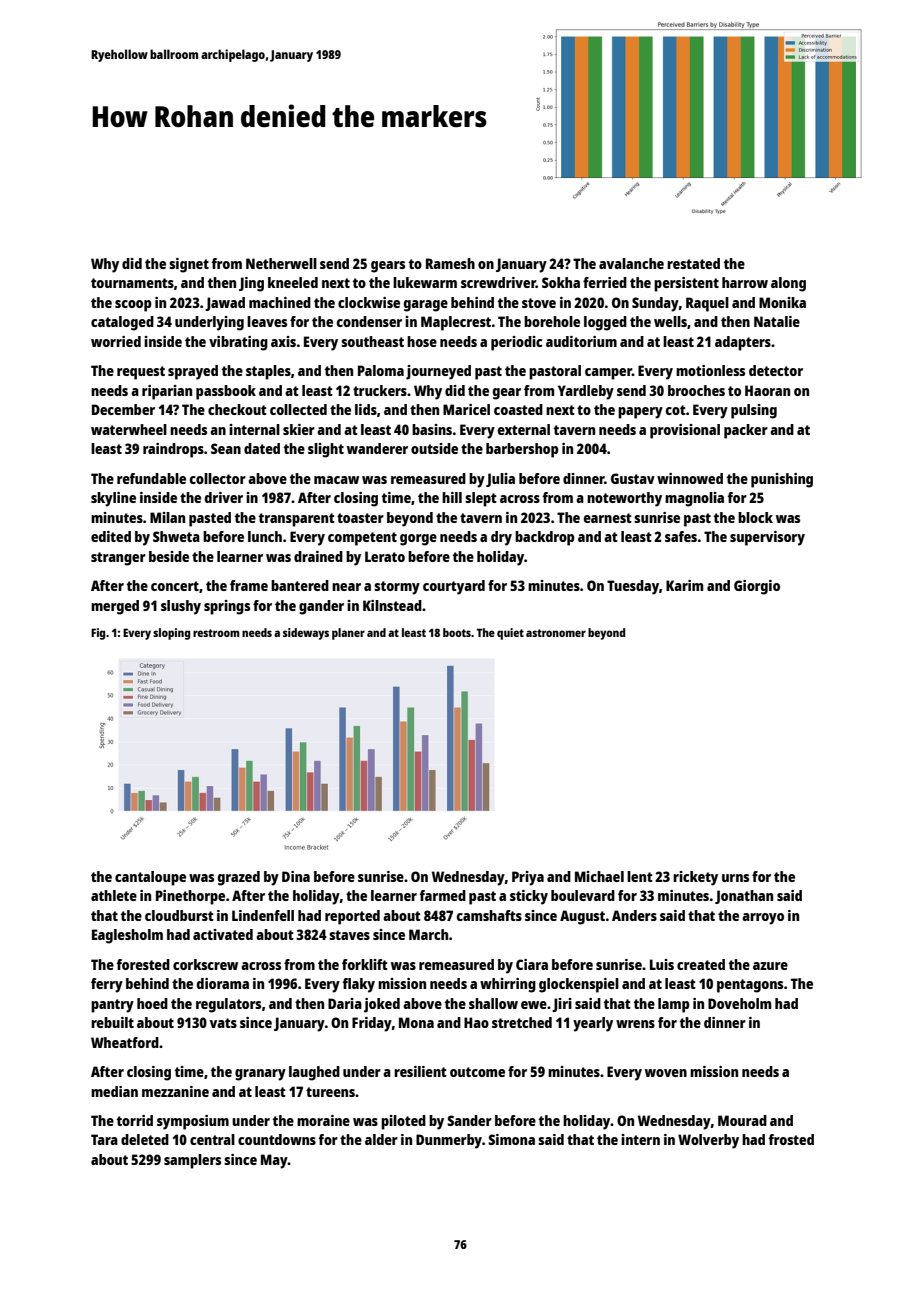 The height and width of the document is (1316, 908). Describe the element at coordinates (770, 966) in the document. I see `azure` at that location.
